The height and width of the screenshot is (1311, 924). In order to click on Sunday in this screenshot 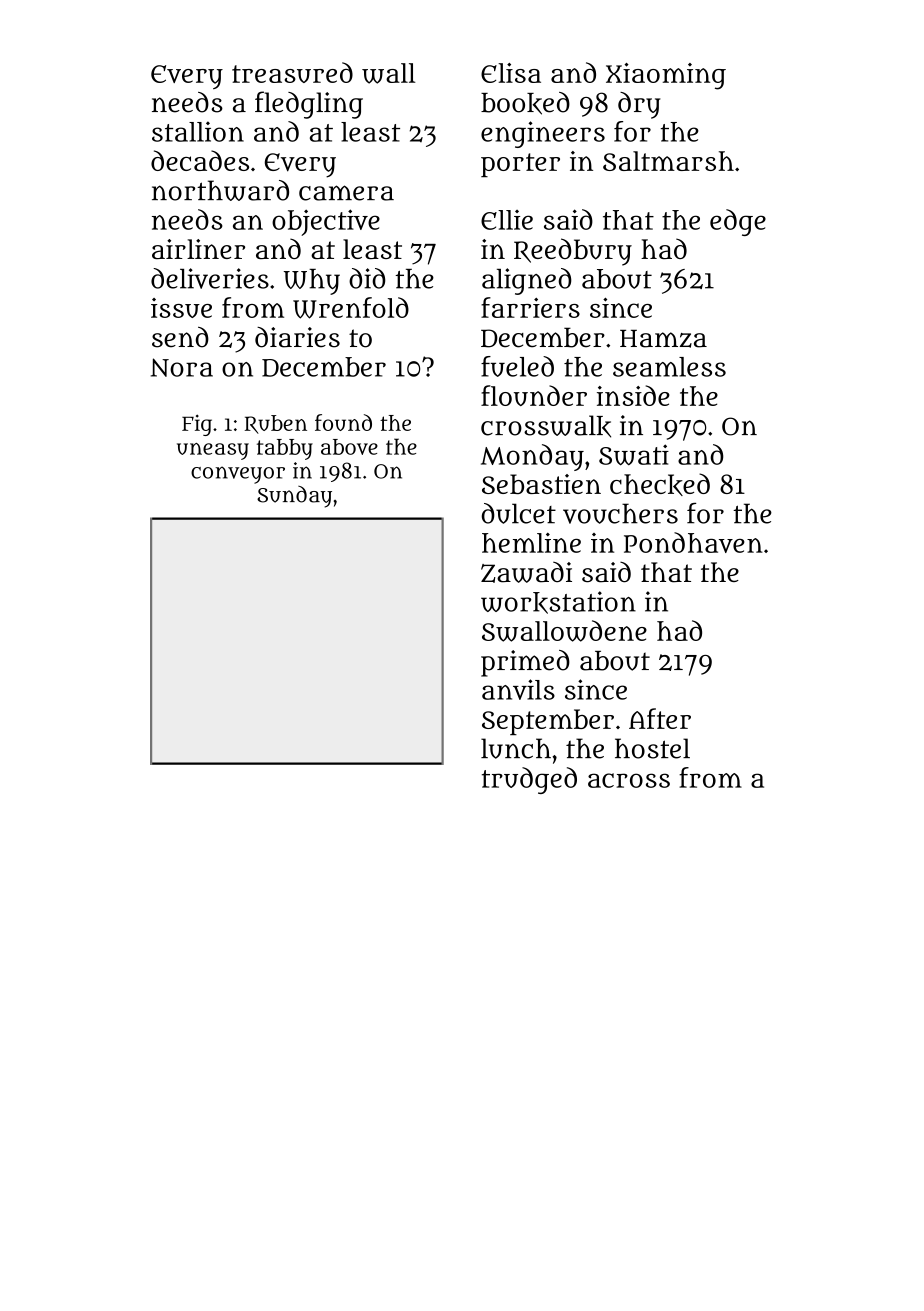, I will do `click(294, 497)`.
